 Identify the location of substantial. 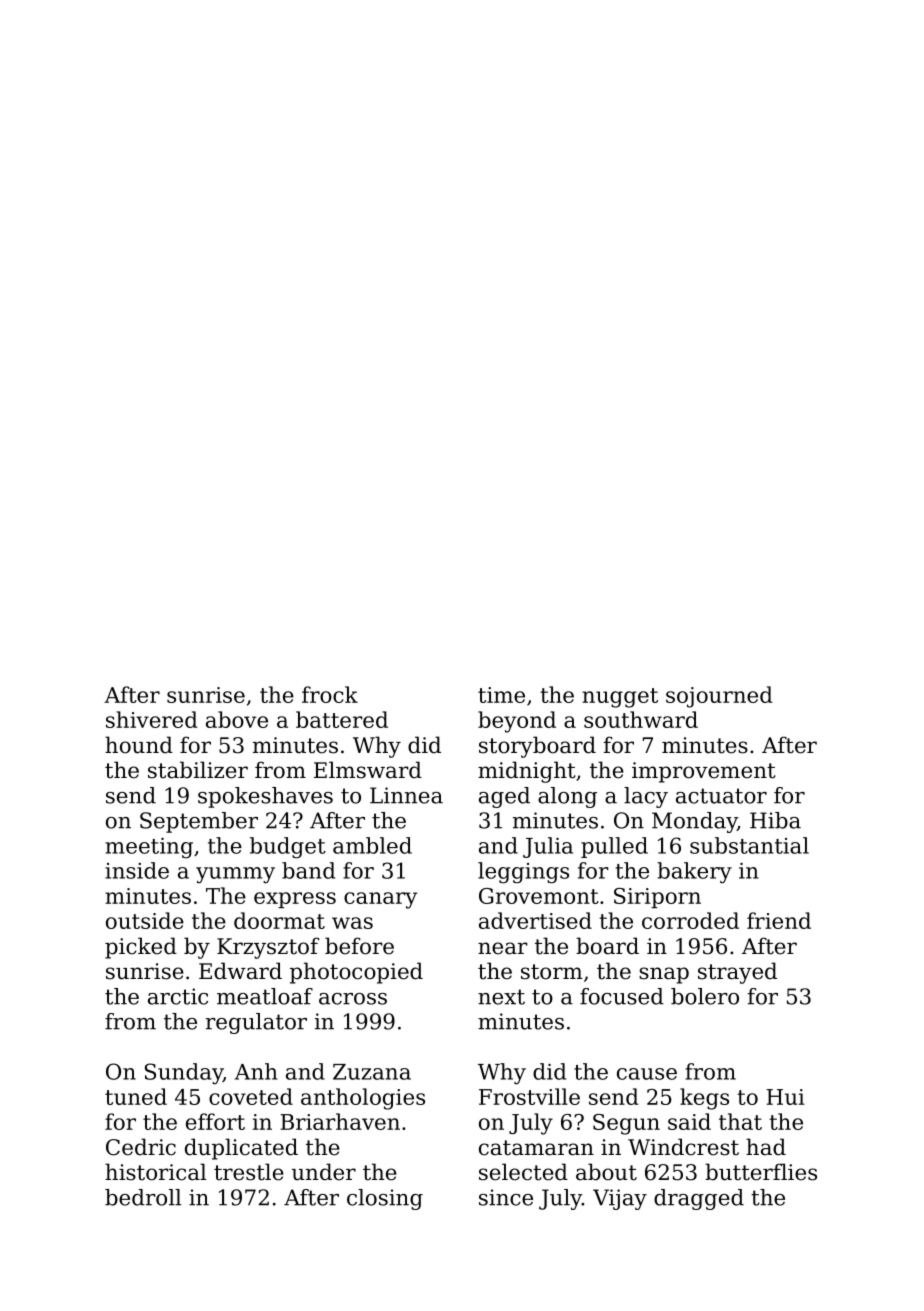
(749, 845).
